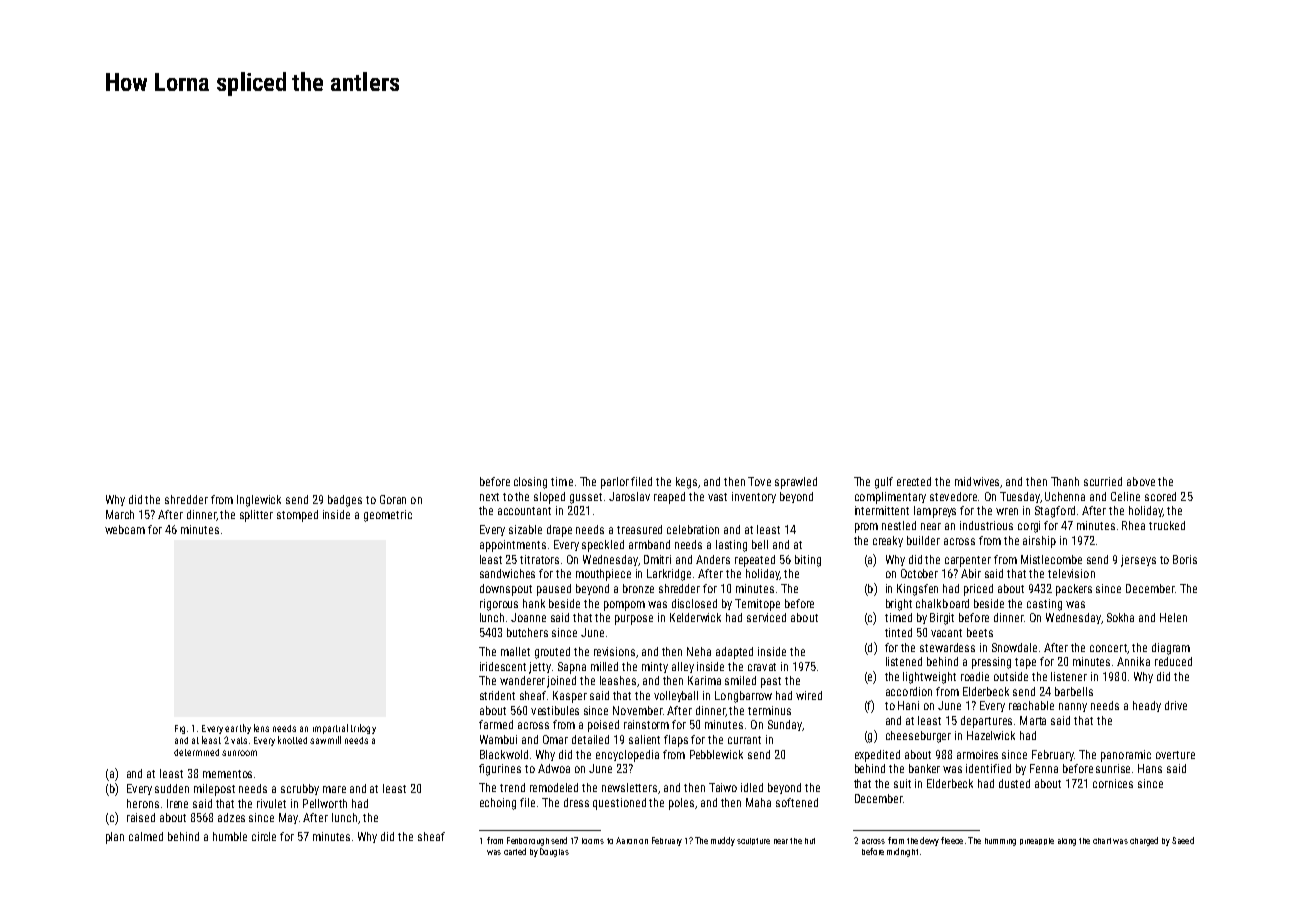  What do you see at coordinates (1065, 481) in the screenshot?
I see `Thanh` at bounding box center [1065, 481].
